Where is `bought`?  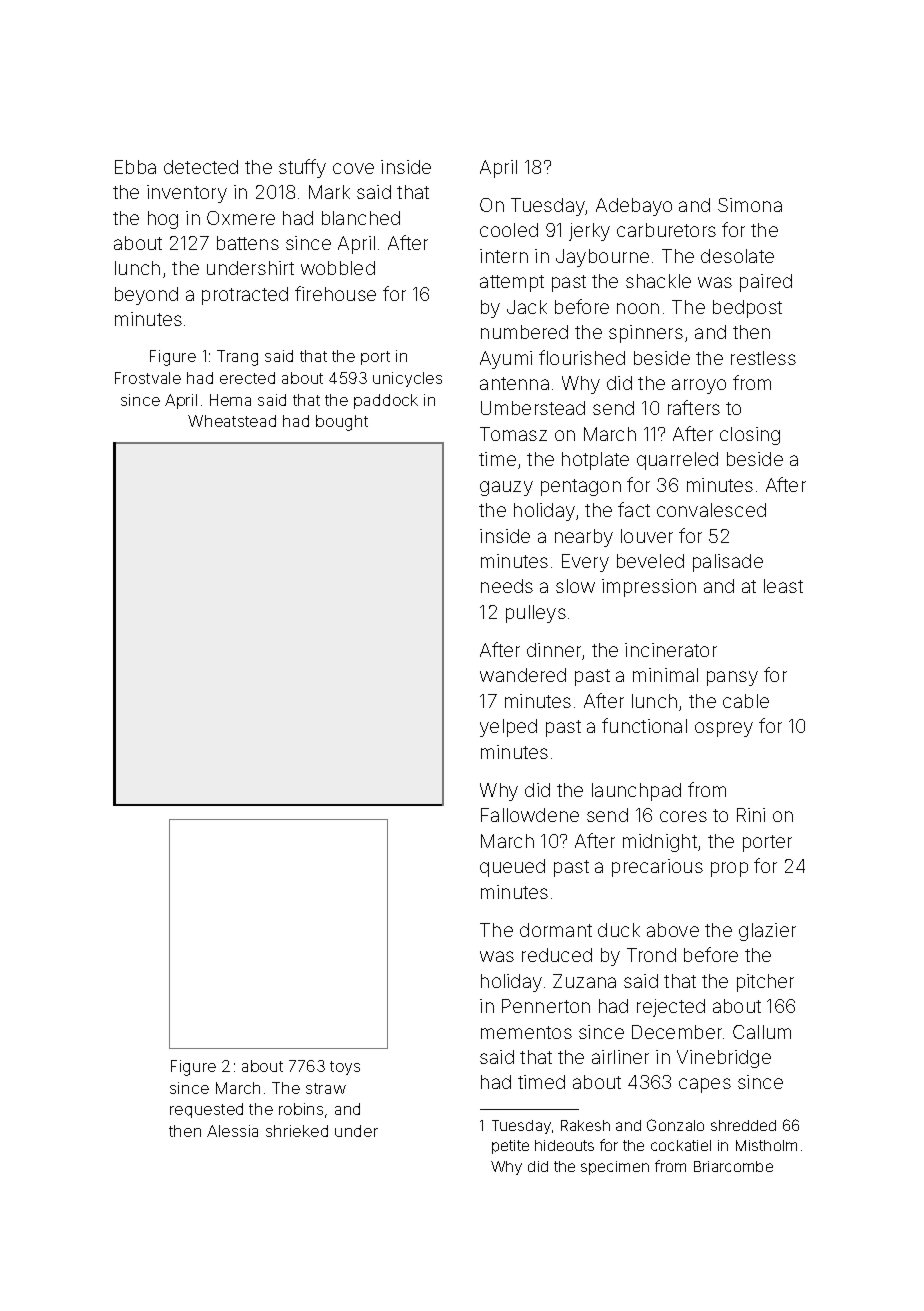
bought is located at coordinates (342, 423).
